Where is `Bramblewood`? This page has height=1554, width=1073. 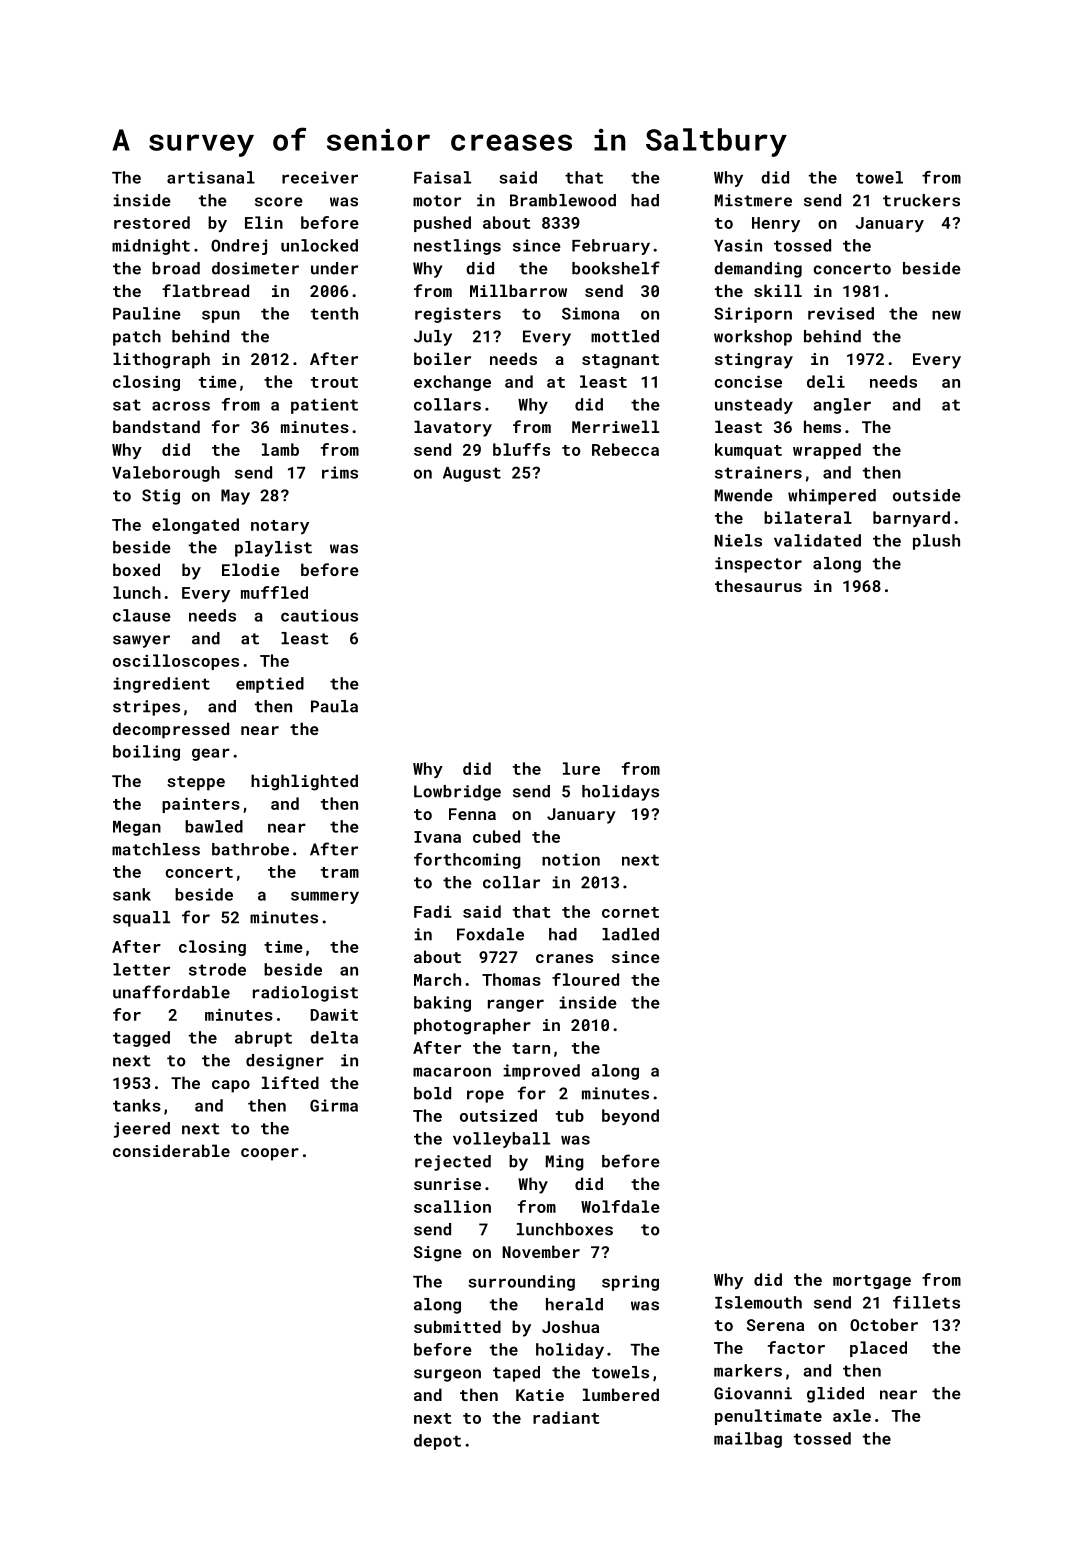
Bramblewood is located at coordinates (563, 200).
